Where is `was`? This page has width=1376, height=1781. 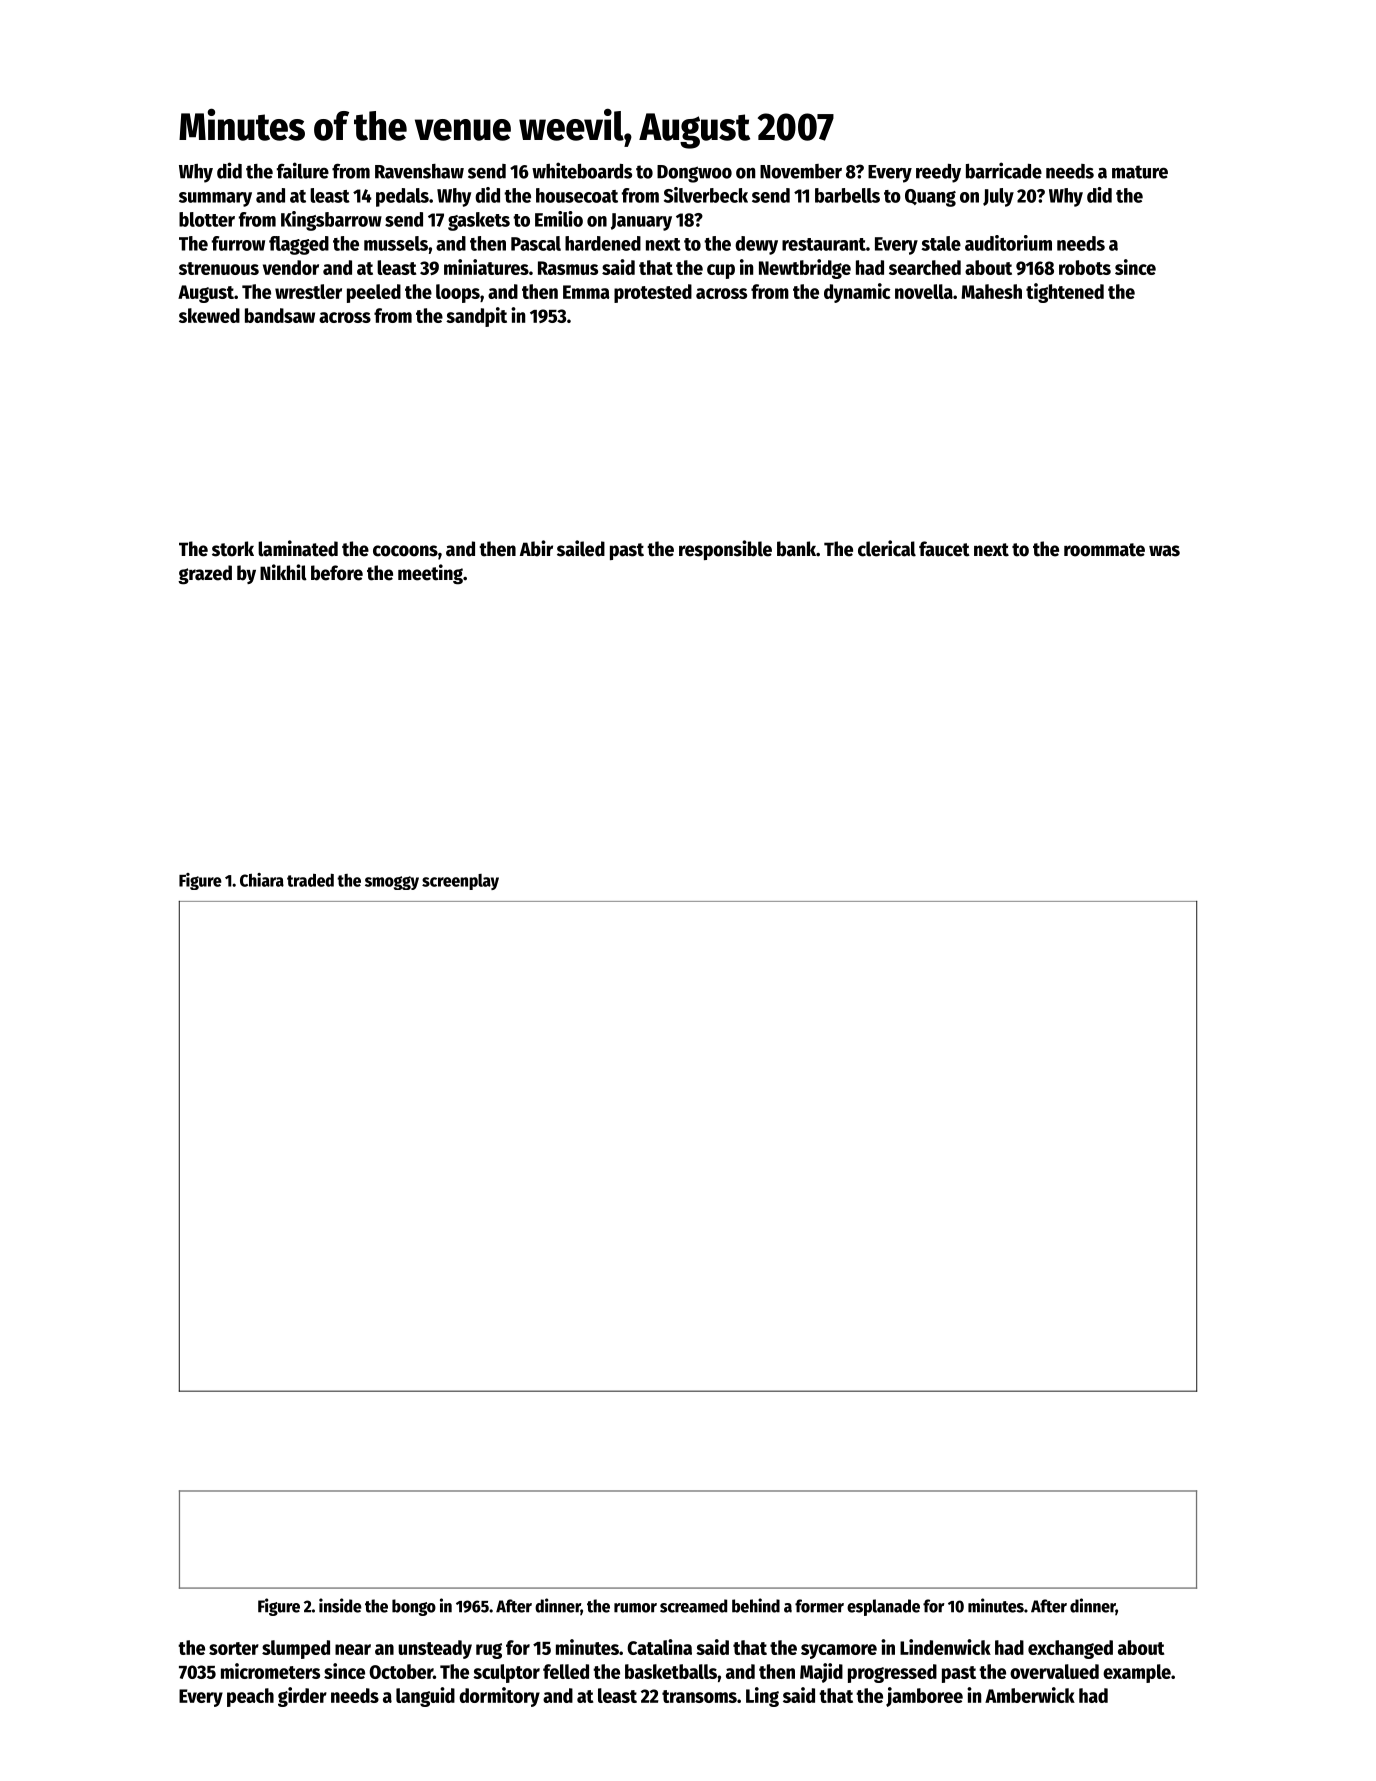
was is located at coordinates (1164, 551).
